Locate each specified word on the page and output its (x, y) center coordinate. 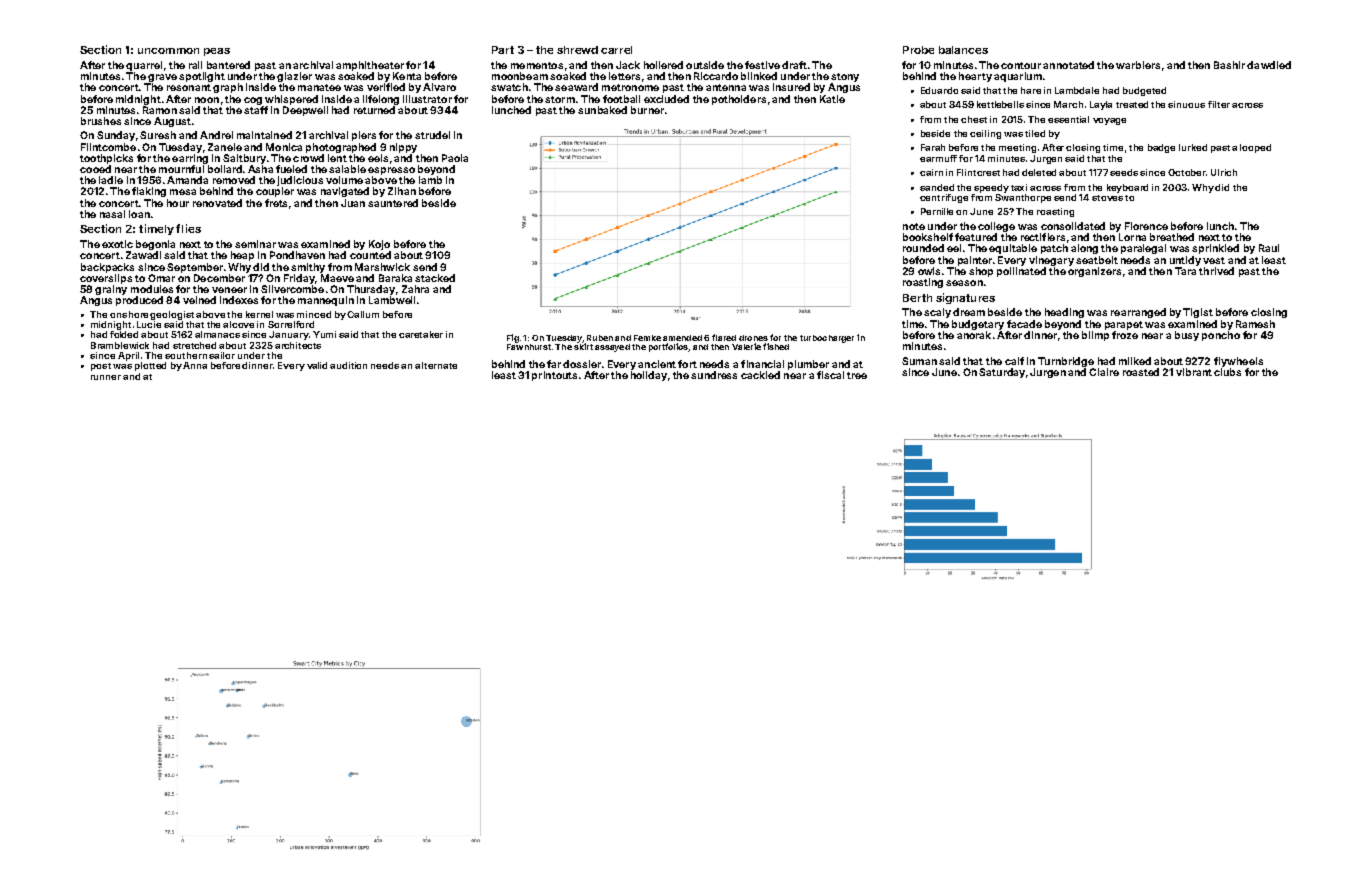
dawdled (1269, 65)
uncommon (168, 51)
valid (317, 365)
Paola (455, 158)
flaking (149, 192)
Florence (1146, 226)
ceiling (985, 134)
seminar (255, 244)
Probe (918, 50)
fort (687, 364)
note (914, 226)
